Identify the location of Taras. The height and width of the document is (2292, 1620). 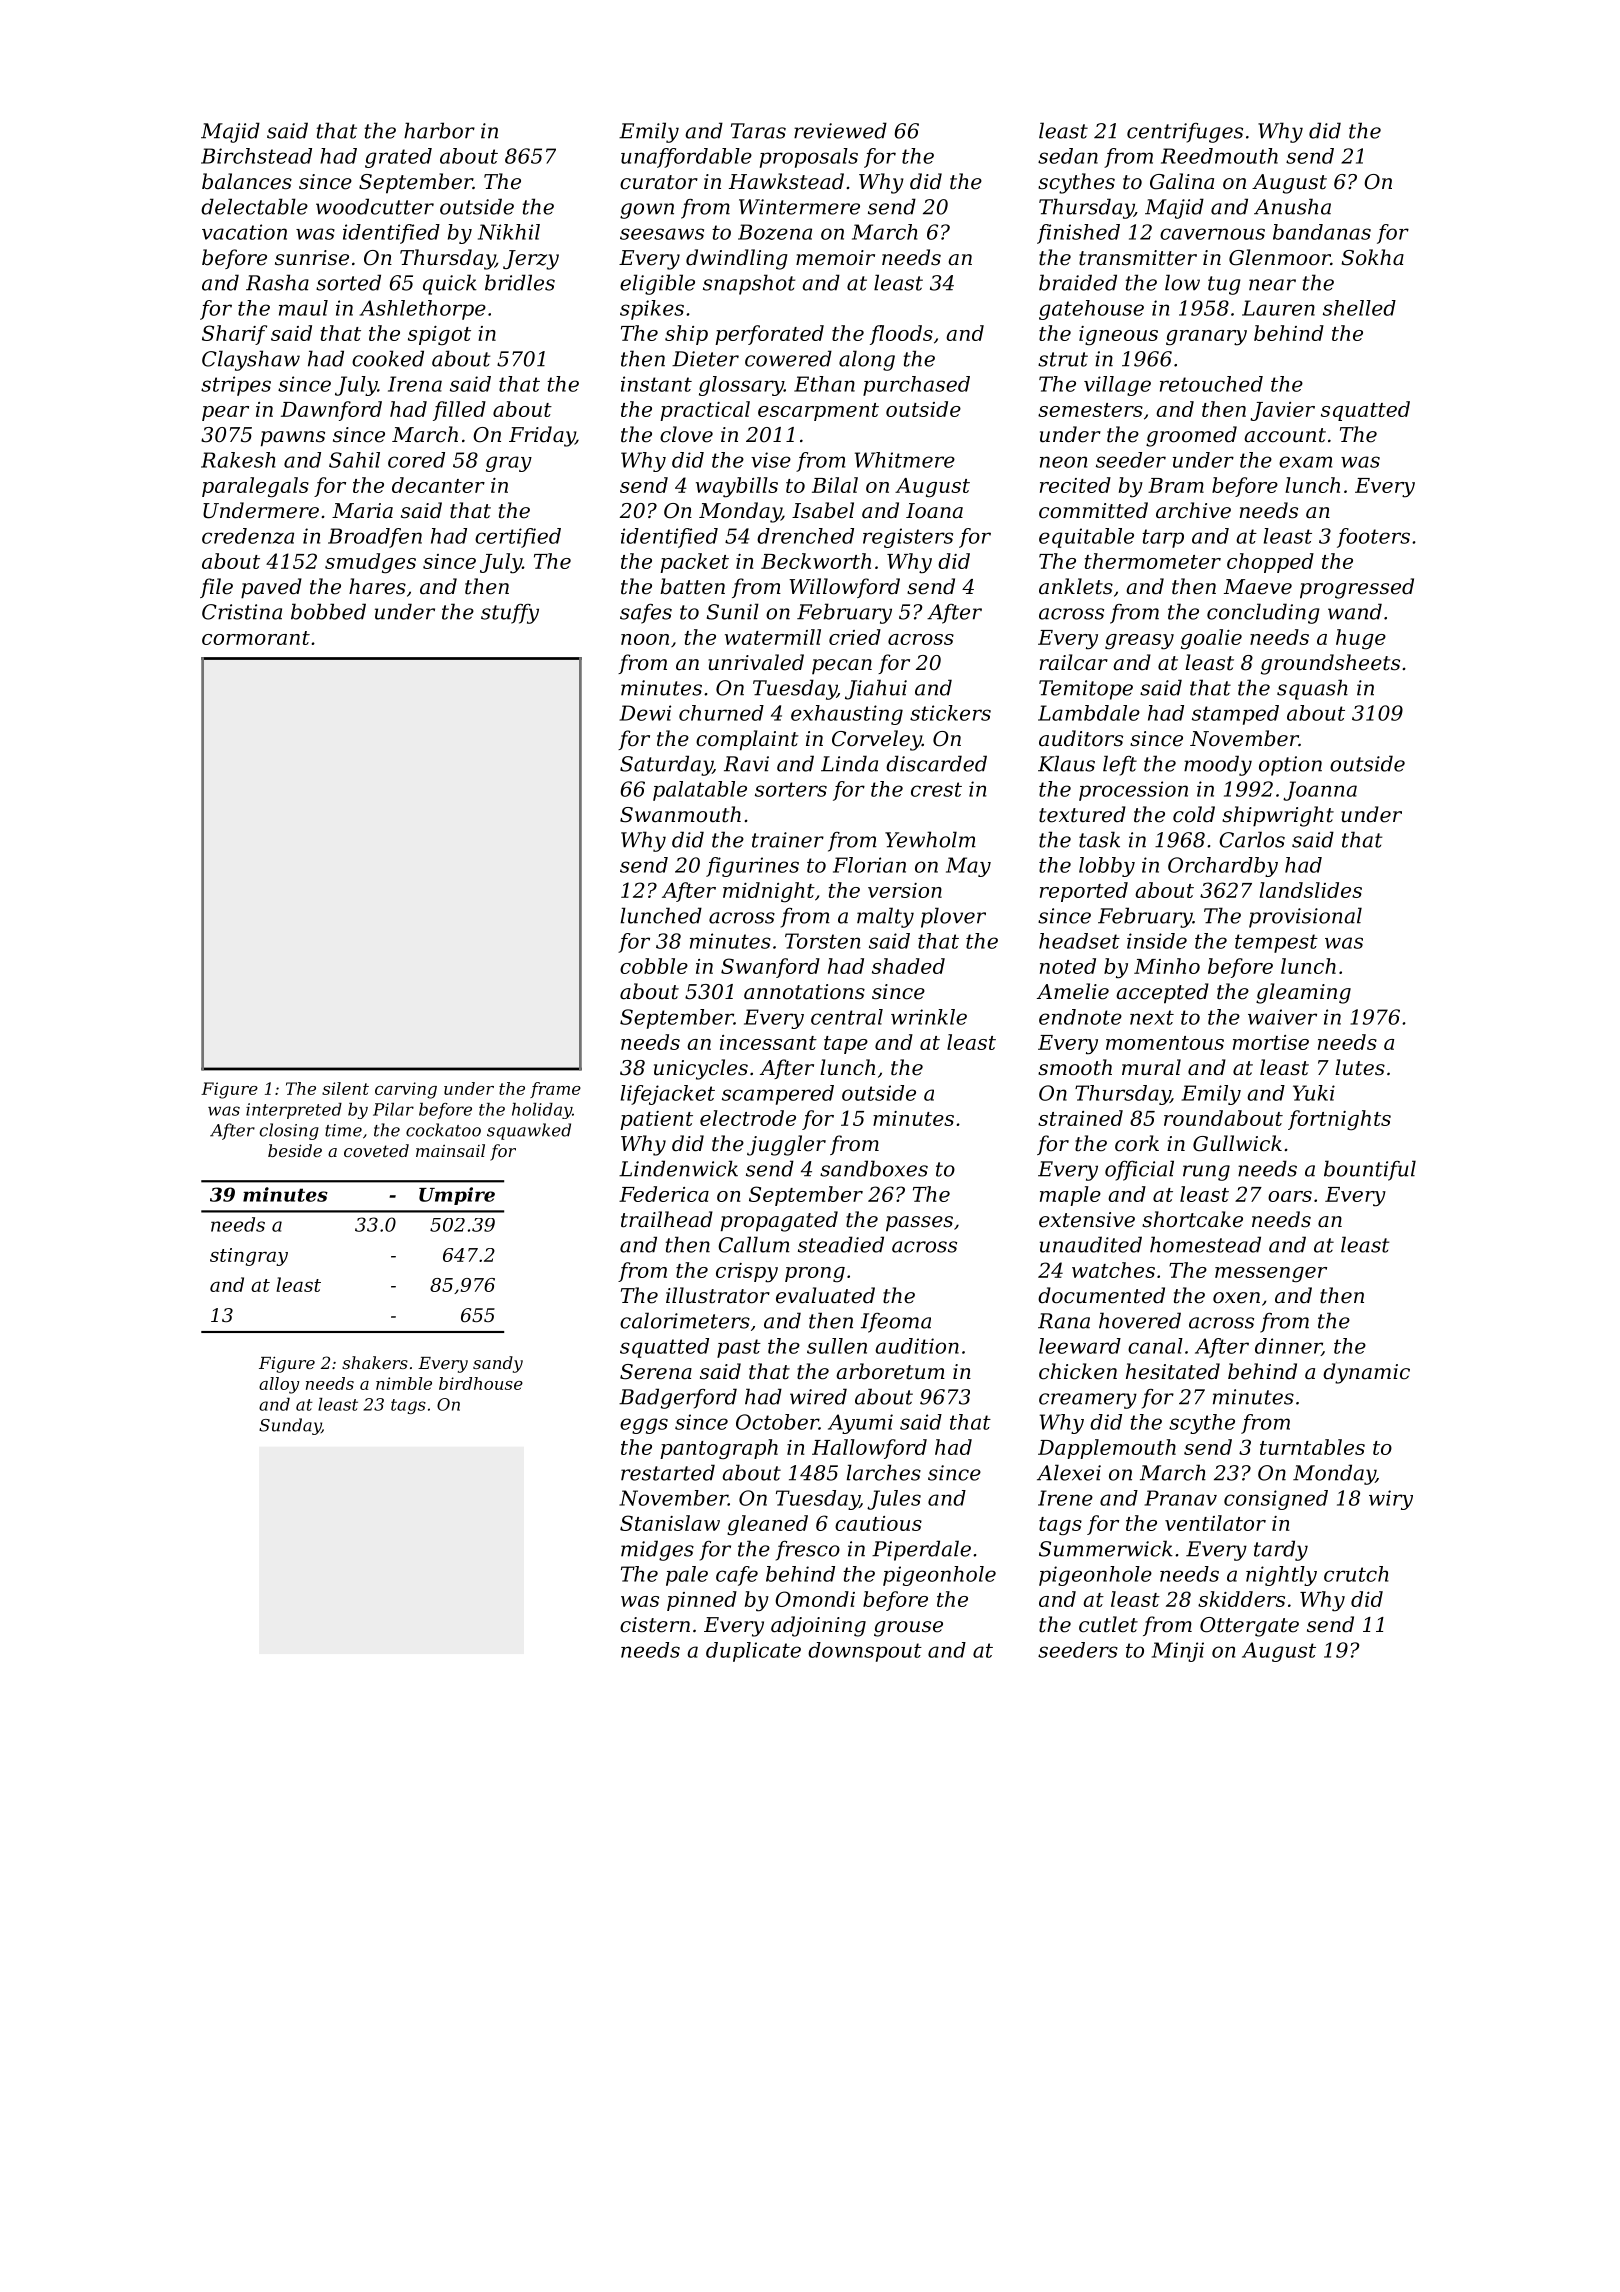
(758, 131).
